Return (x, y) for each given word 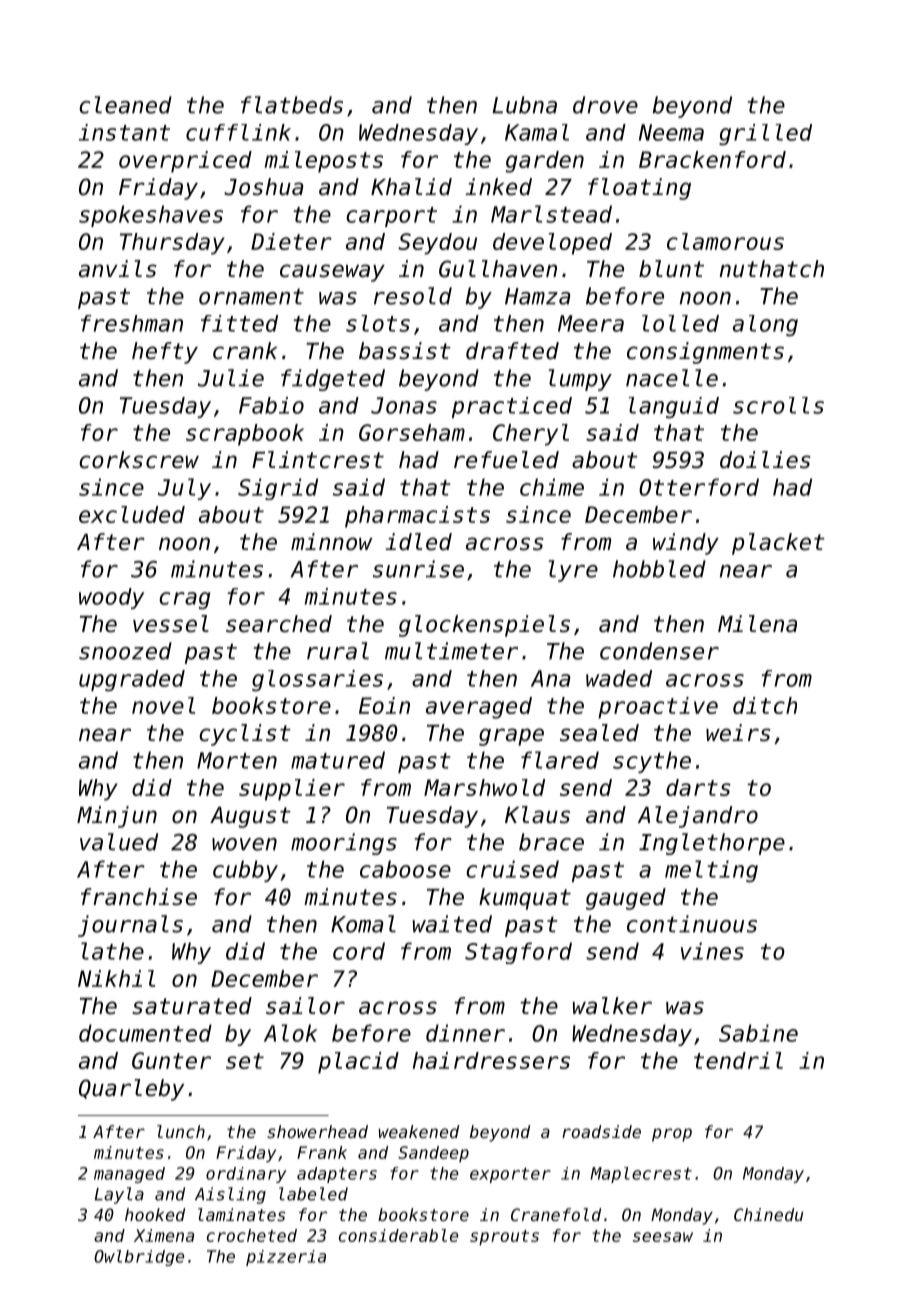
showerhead (317, 1131)
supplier (292, 790)
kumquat (525, 899)
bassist (405, 351)
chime (552, 487)
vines (712, 951)
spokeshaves (151, 216)
